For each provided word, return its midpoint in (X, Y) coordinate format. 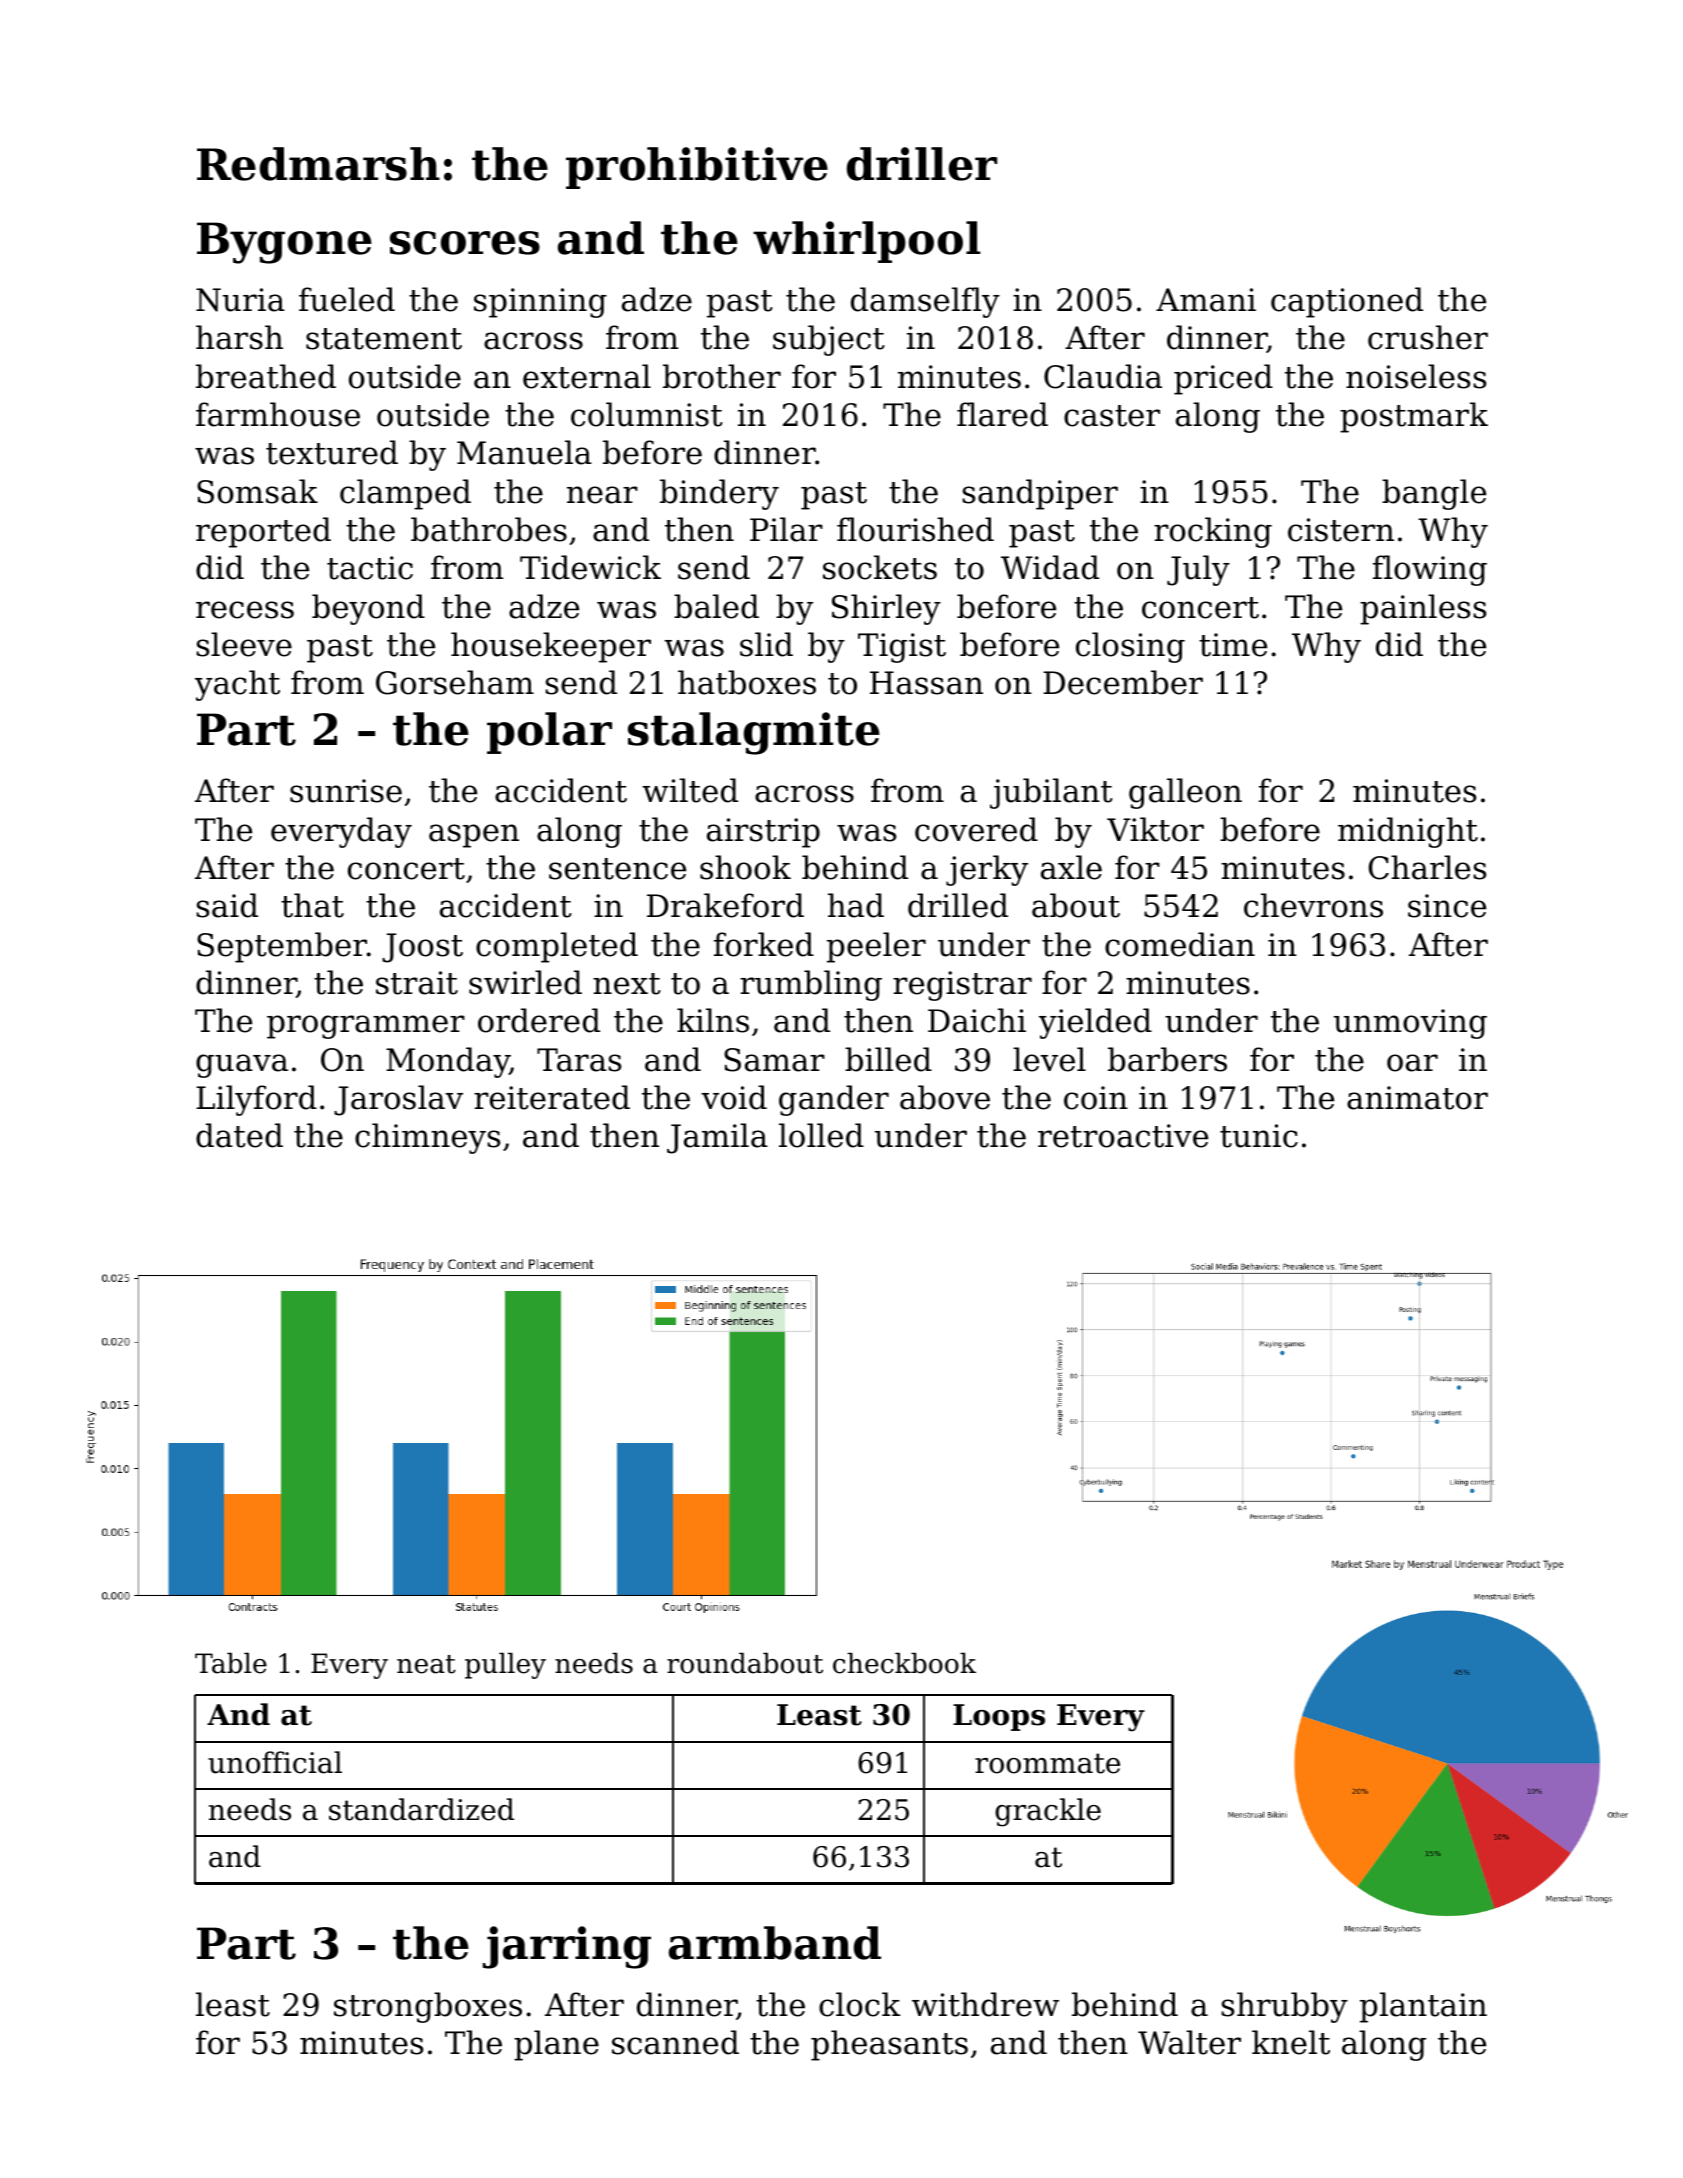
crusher (1428, 337)
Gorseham (455, 682)
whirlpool (867, 242)
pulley (505, 1666)
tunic (1259, 1136)
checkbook (904, 1663)
